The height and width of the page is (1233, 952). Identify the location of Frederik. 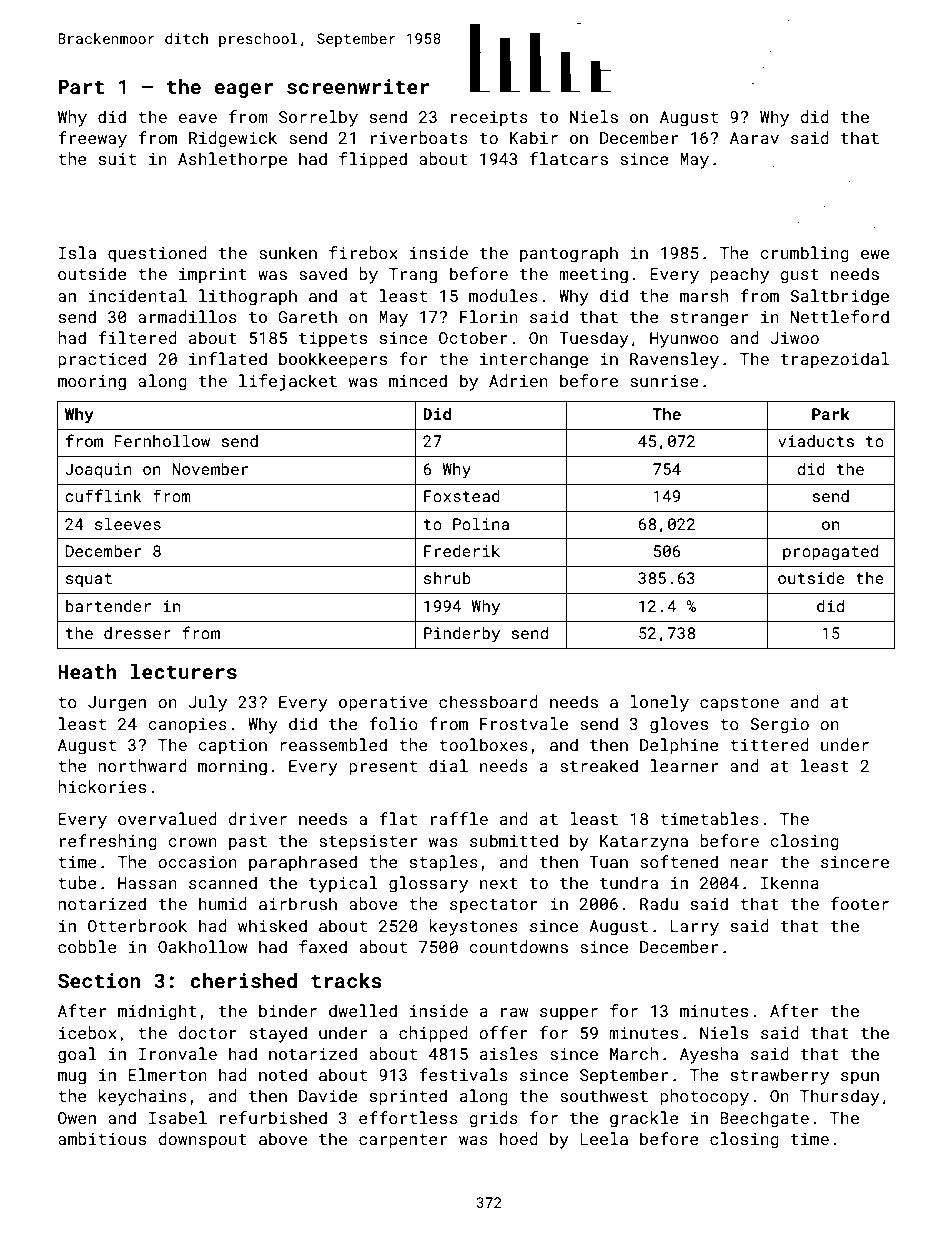
(462, 551).
